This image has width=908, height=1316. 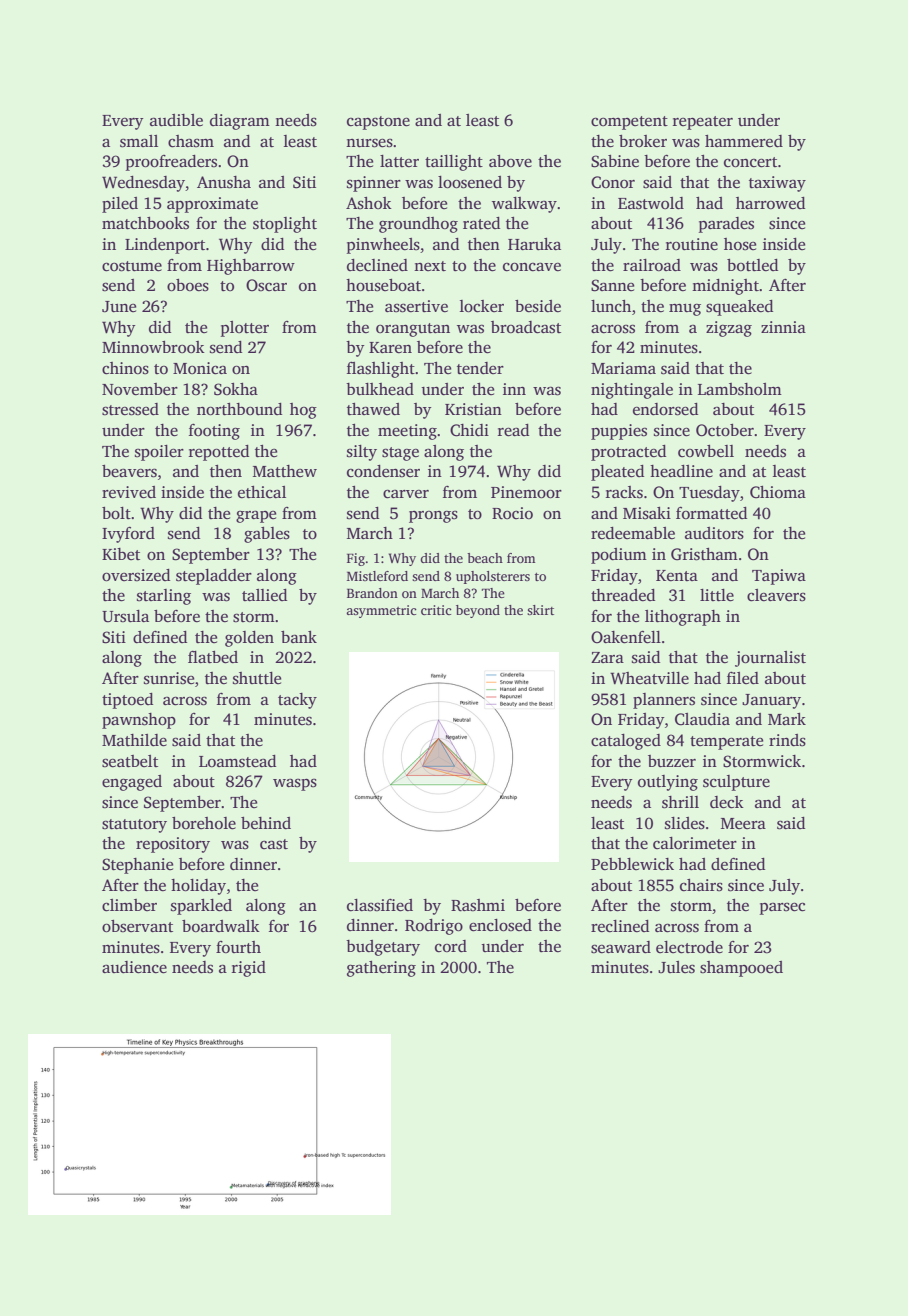 What do you see at coordinates (451, 946) in the image?
I see `cord` at bounding box center [451, 946].
